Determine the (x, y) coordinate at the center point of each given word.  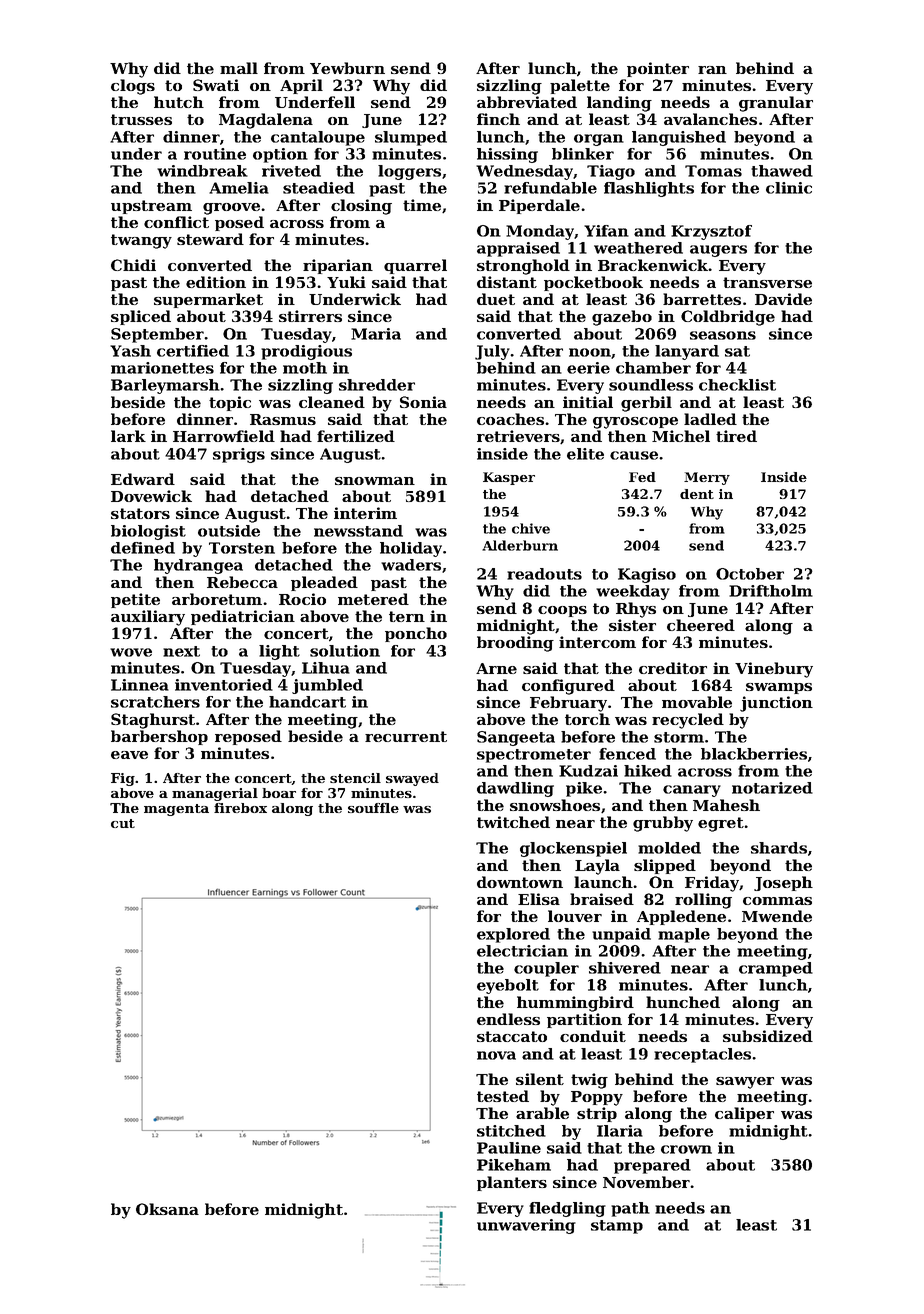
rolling (703, 901)
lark (128, 436)
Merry (707, 478)
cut (123, 823)
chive (531, 528)
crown (686, 1149)
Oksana (167, 1209)
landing (619, 104)
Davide (783, 299)
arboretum (217, 599)
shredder (377, 385)
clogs (133, 87)
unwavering (526, 1226)
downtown (520, 882)
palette (580, 86)
